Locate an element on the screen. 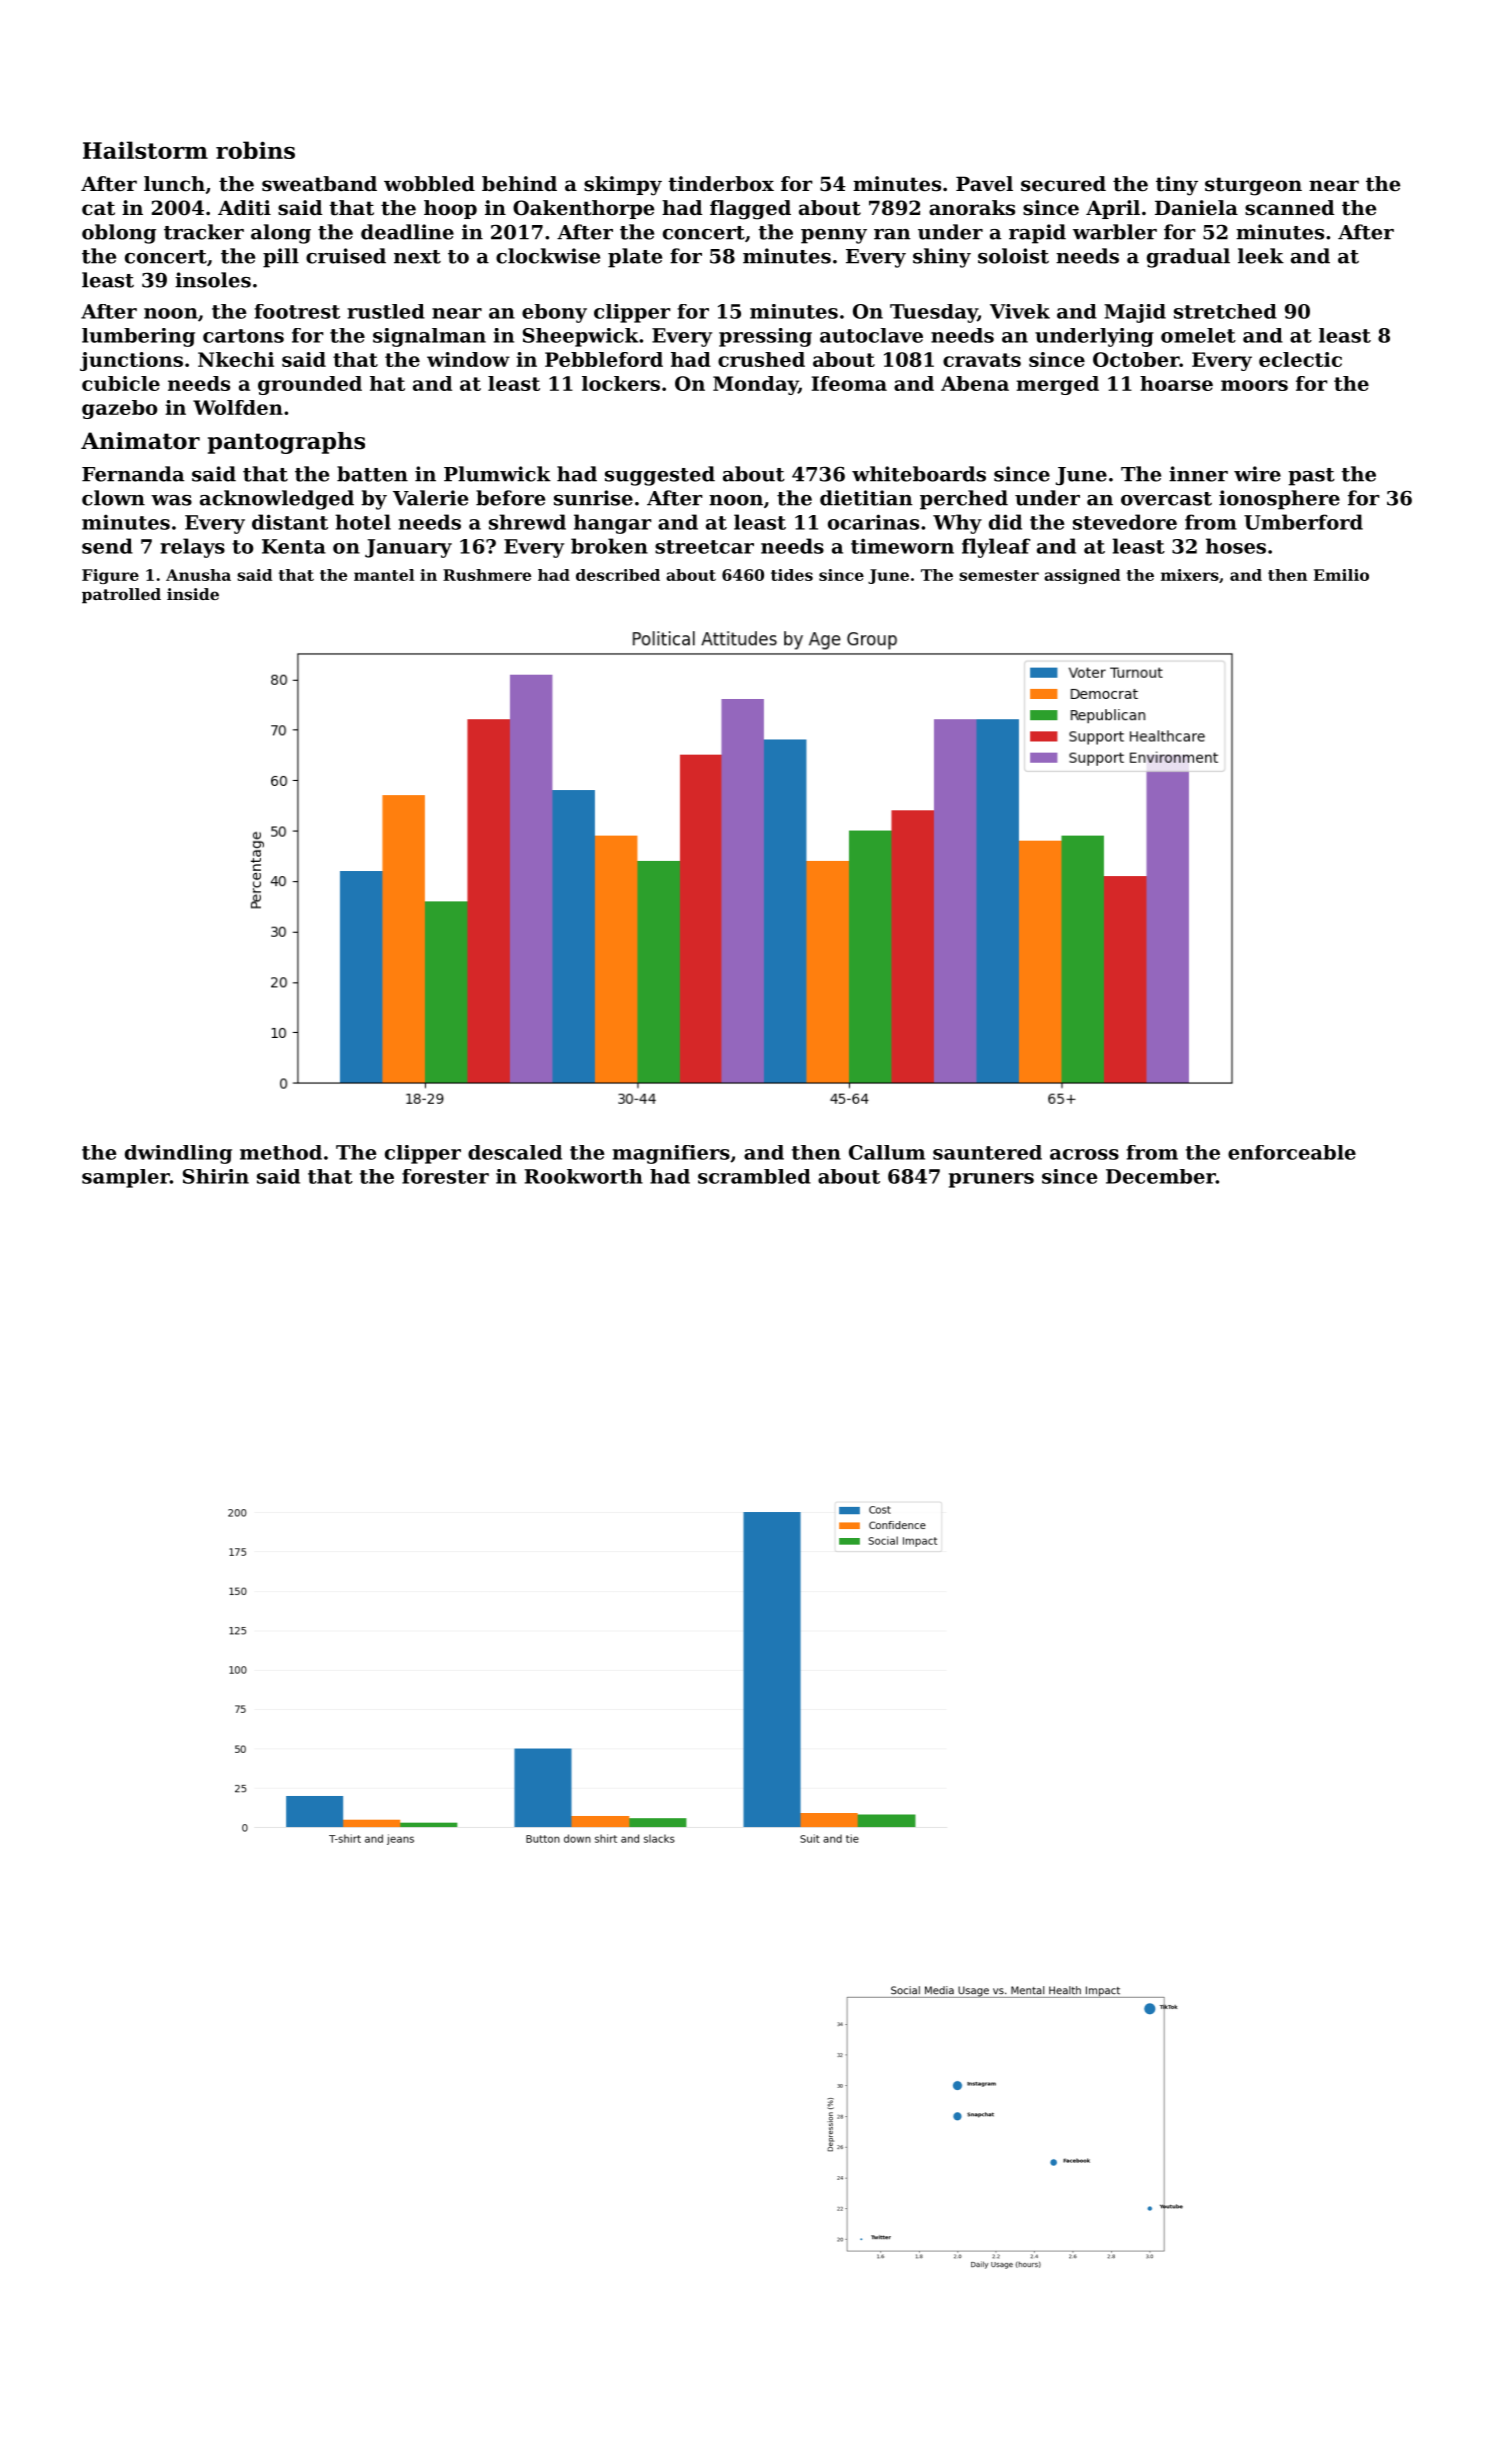  gradual is located at coordinates (1188, 258).
